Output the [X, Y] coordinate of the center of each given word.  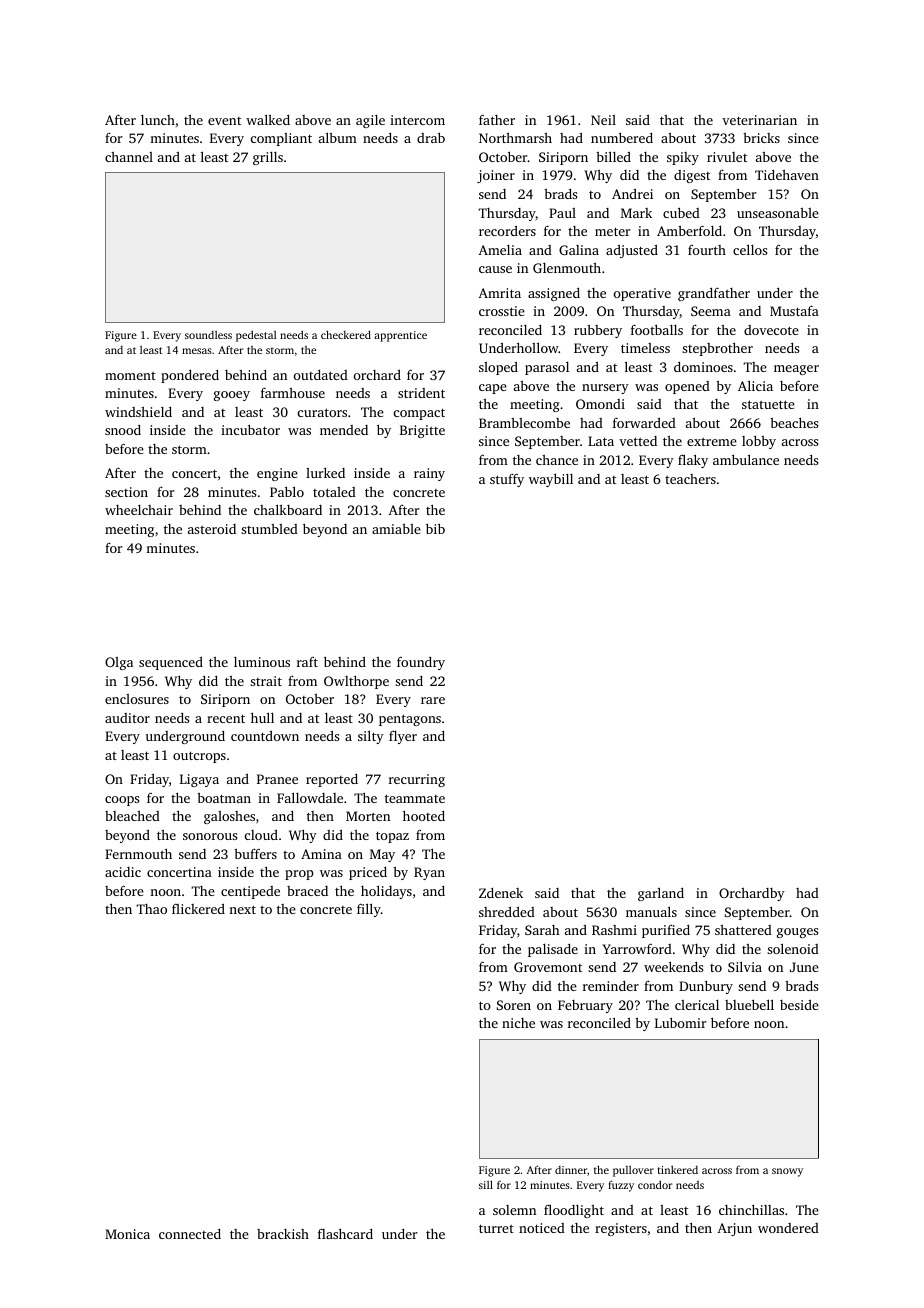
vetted [638, 441]
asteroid [212, 529]
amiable [396, 529]
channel [129, 157]
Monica [127, 1234]
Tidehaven [787, 175]
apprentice [400, 336]
